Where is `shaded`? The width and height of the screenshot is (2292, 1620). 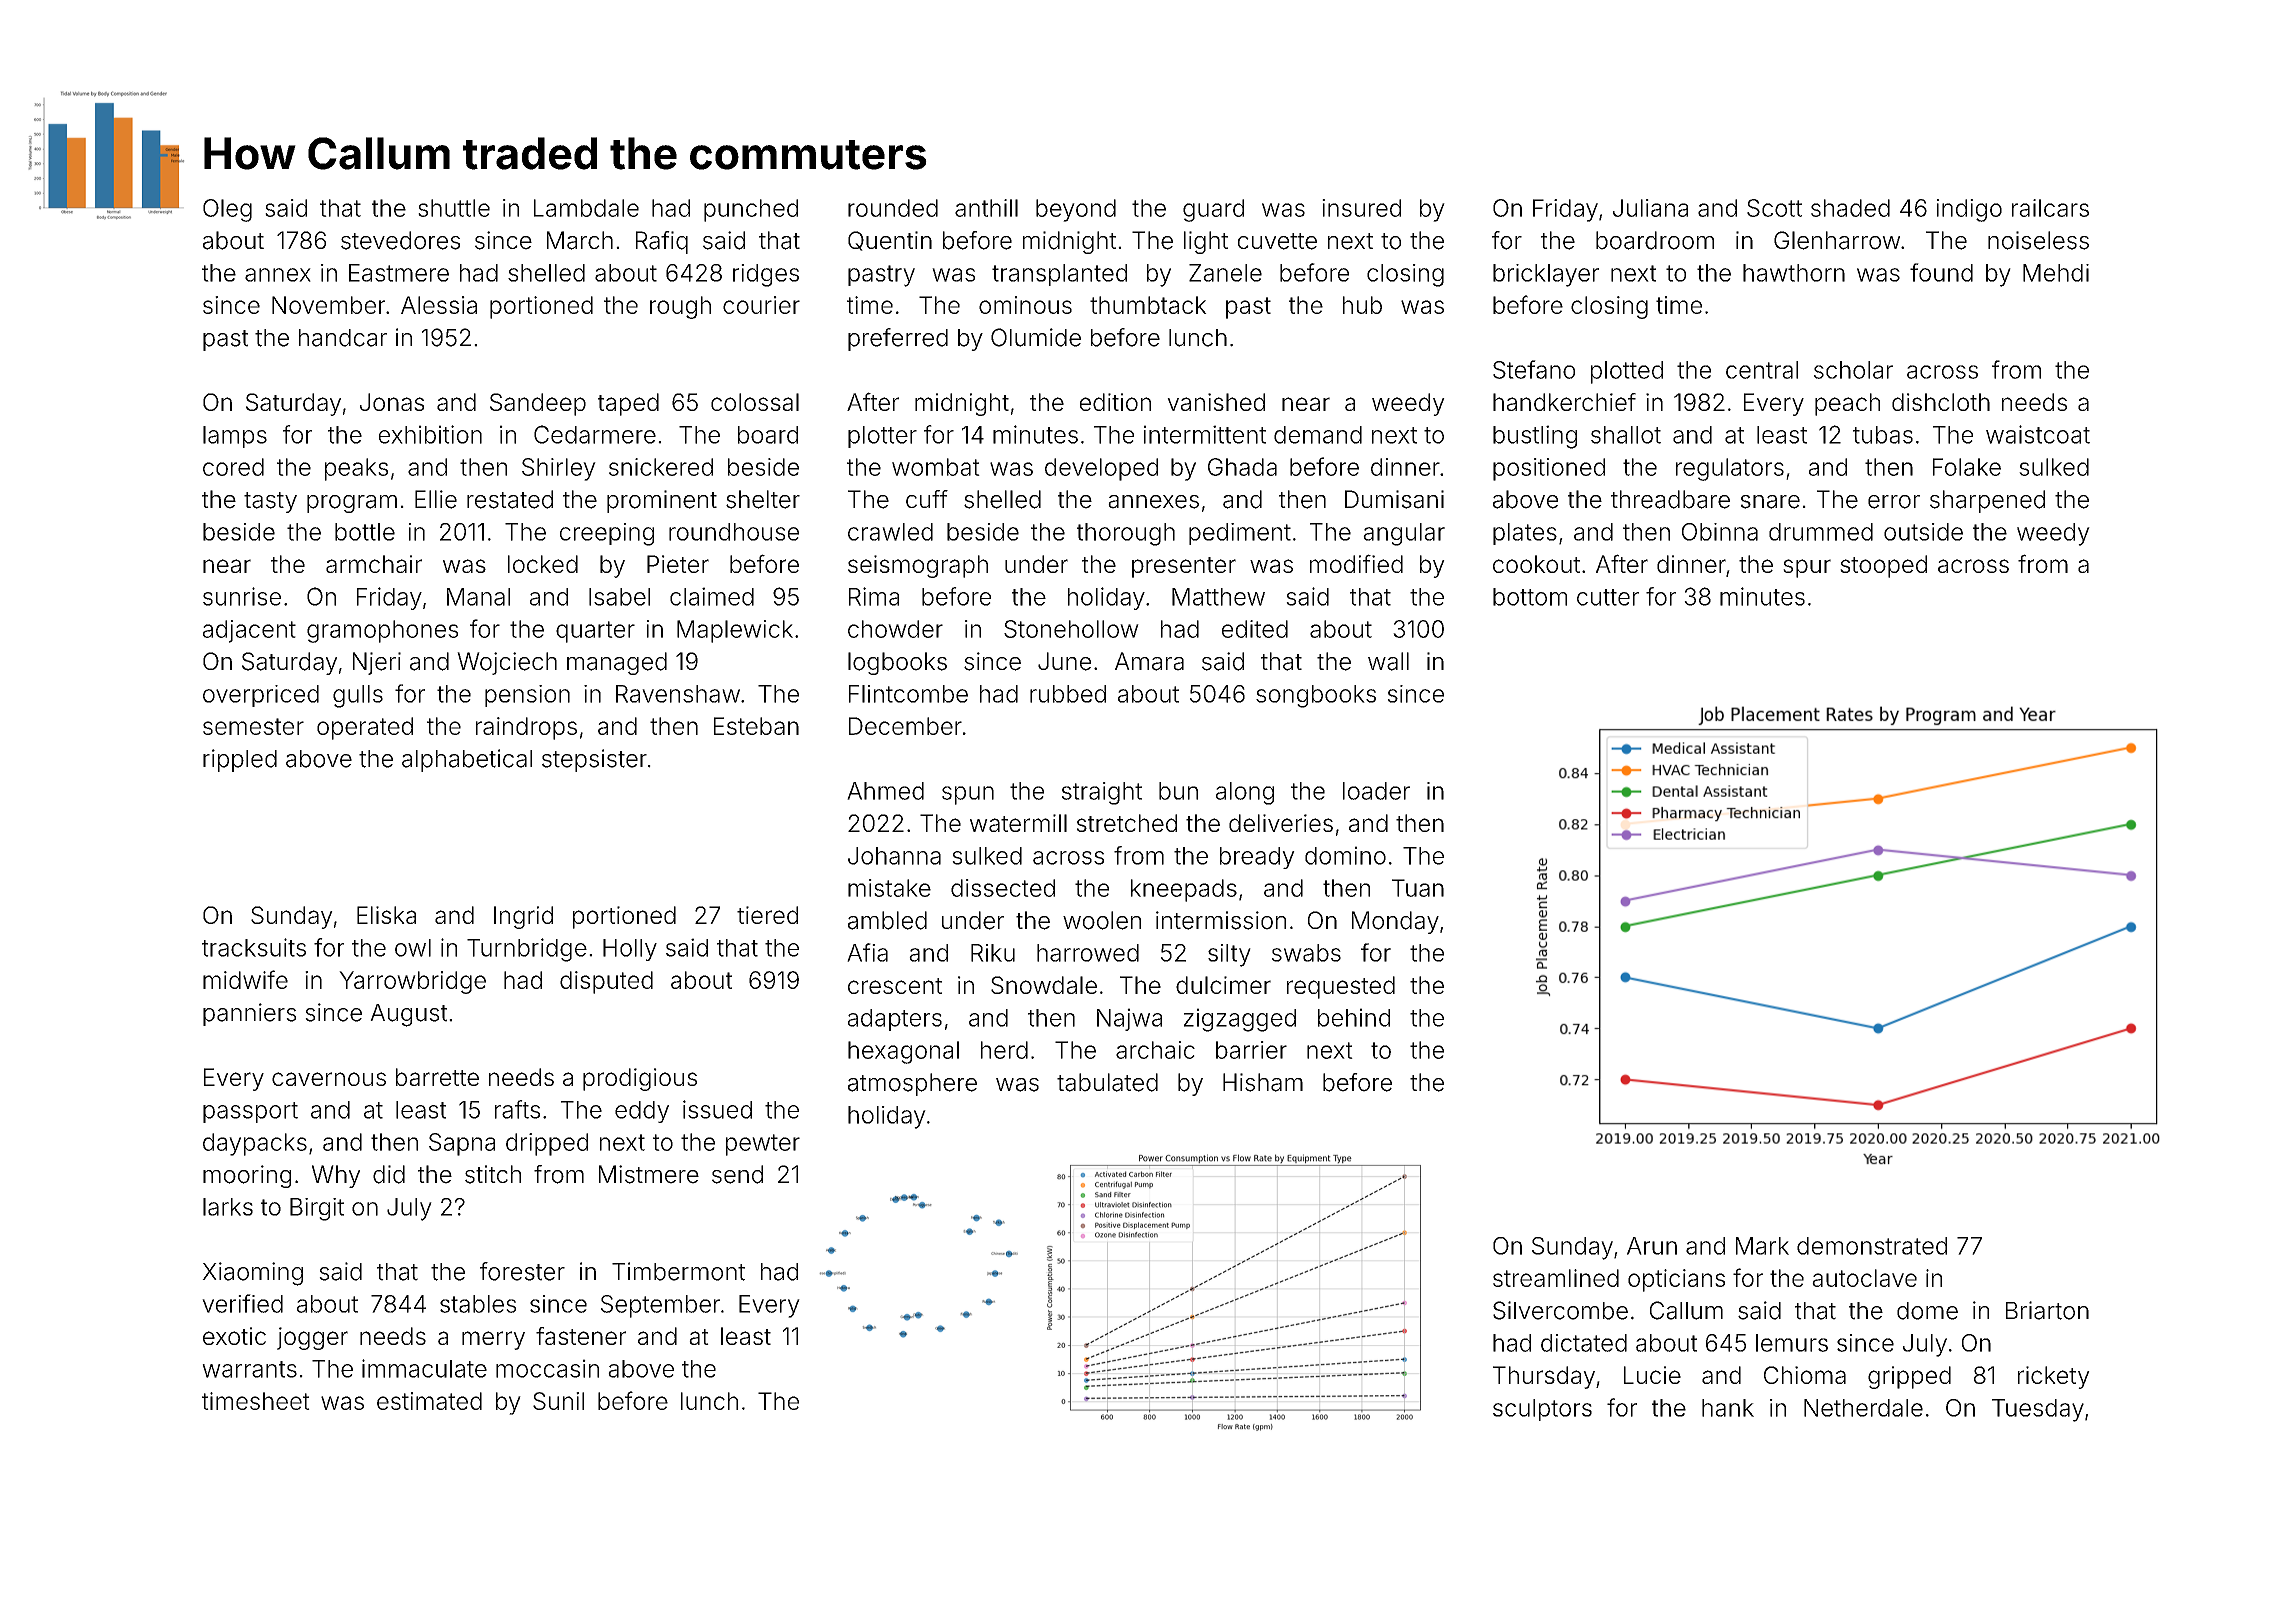 shaded is located at coordinates (1850, 208).
